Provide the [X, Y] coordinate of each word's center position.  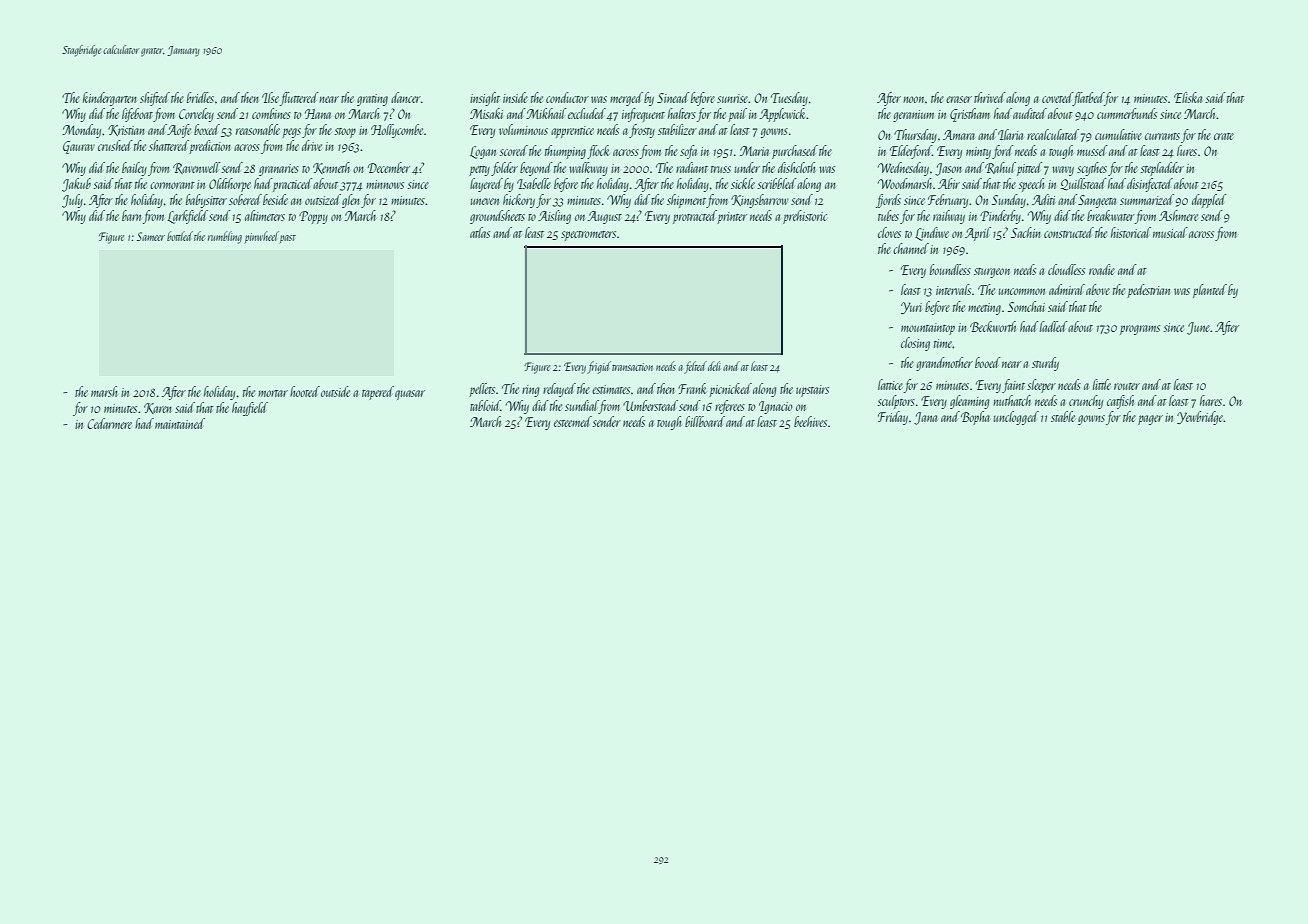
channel [911, 248]
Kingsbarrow [759, 201]
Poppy [313, 217]
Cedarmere [109, 423]
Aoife [179, 131]
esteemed [573, 421]
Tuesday [789, 99]
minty [978, 153]
